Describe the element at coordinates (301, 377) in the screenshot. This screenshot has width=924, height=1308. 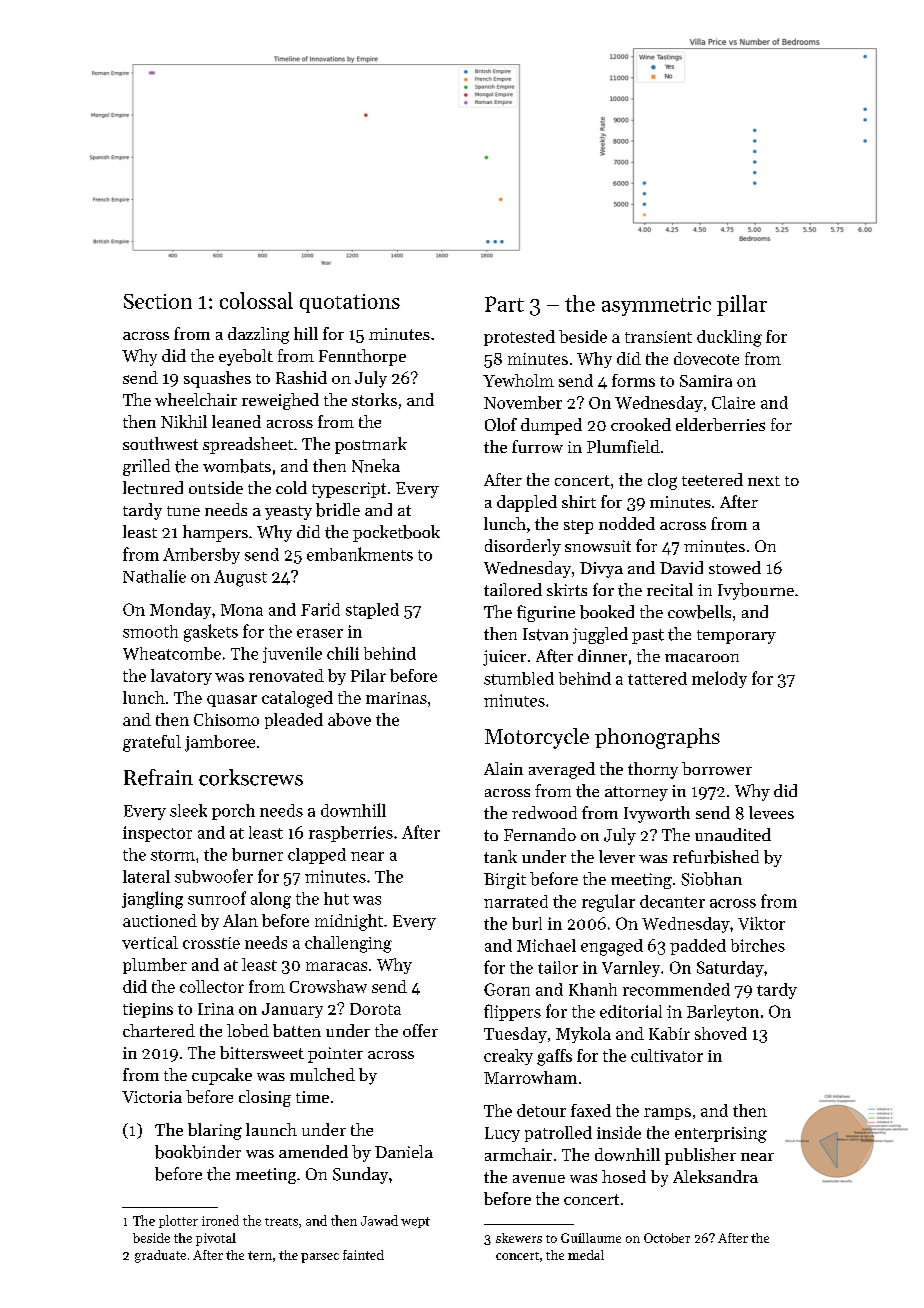
I see `Rashid` at that location.
